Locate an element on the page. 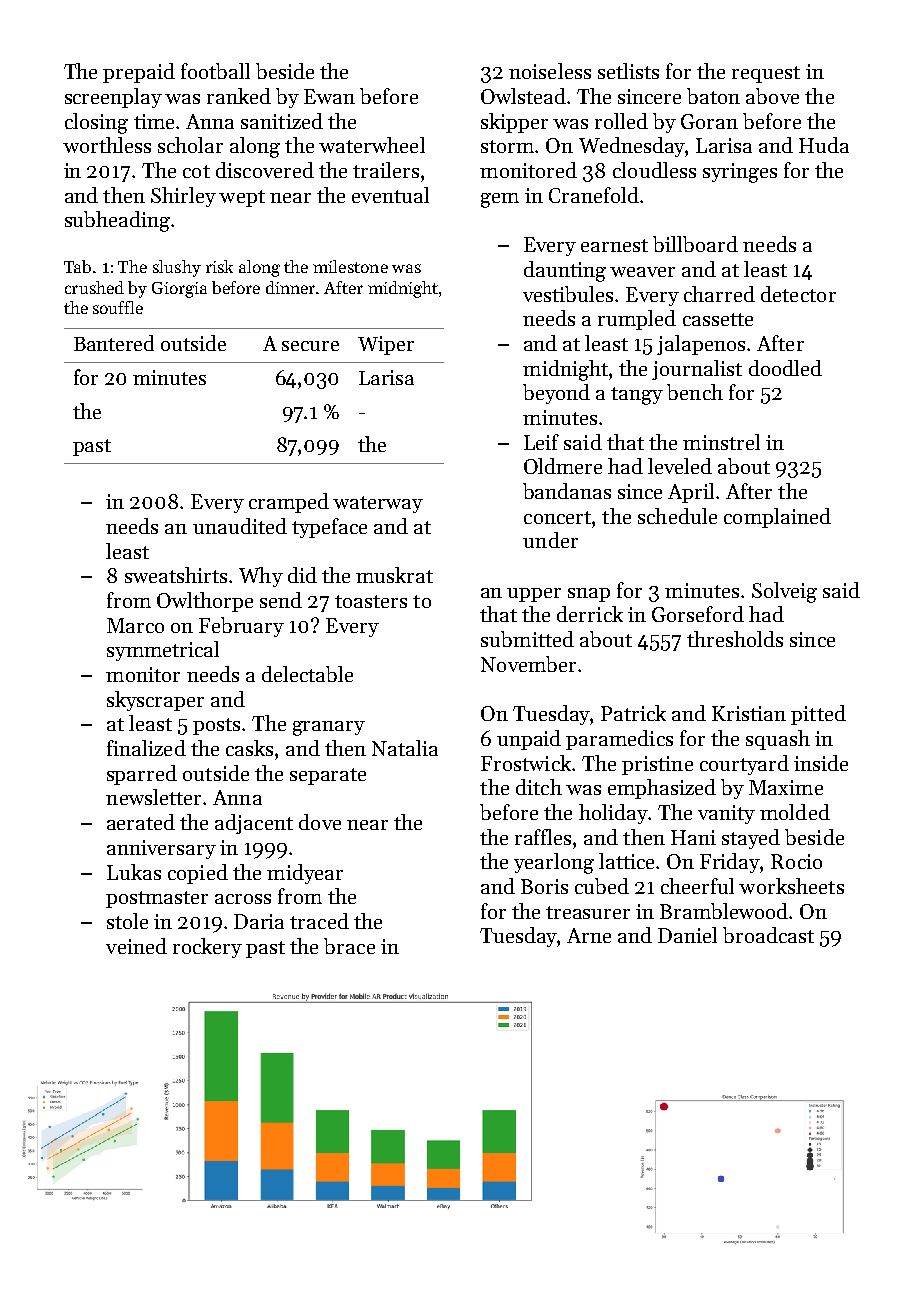 This page has height=1311, width=924. courtyard is located at coordinates (744, 765).
